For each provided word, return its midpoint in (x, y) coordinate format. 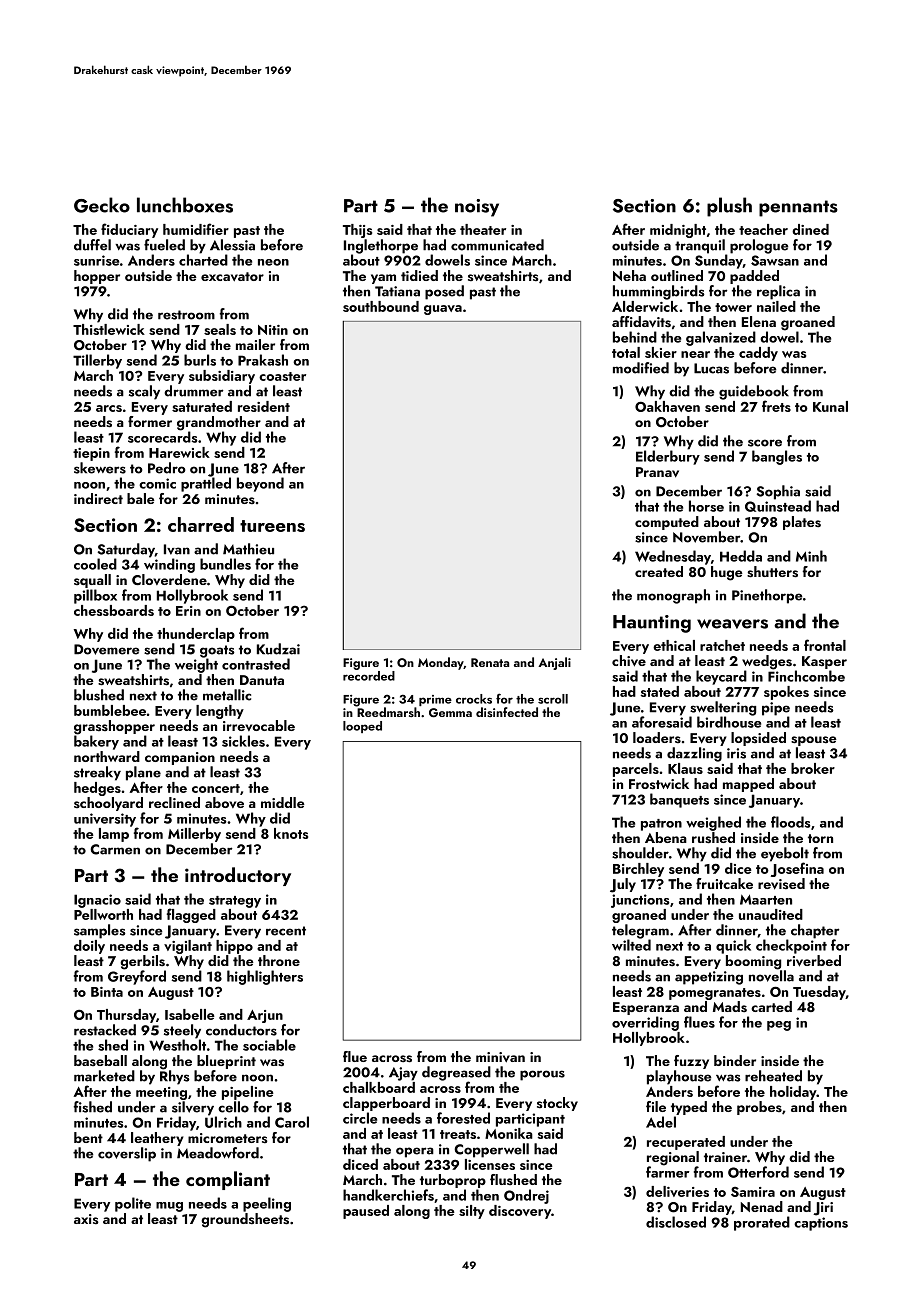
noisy (477, 208)
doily (89, 947)
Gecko (102, 205)
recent (286, 931)
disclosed (676, 1222)
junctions (640, 901)
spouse (814, 741)
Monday (441, 663)
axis (86, 1219)
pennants (798, 208)
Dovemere (107, 649)
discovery (520, 1212)
